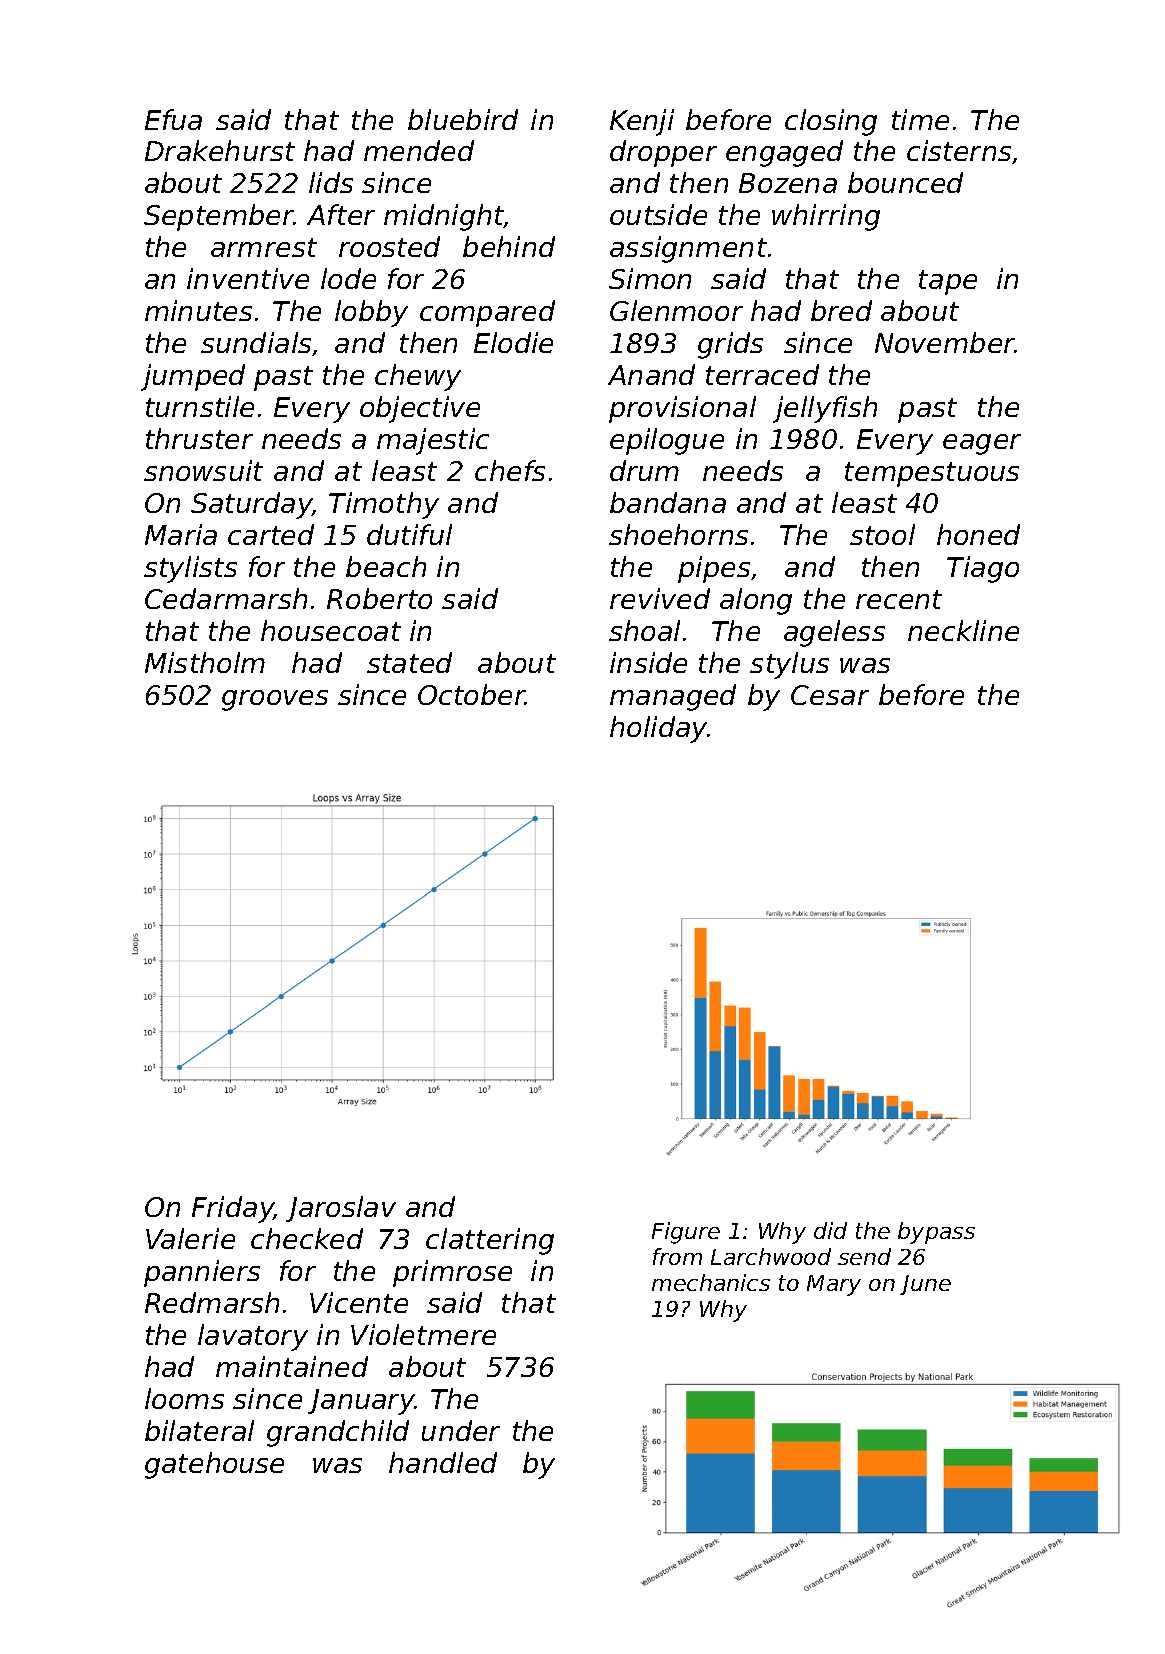  What do you see at coordinates (184, 1398) in the document?
I see `looms` at bounding box center [184, 1398].
